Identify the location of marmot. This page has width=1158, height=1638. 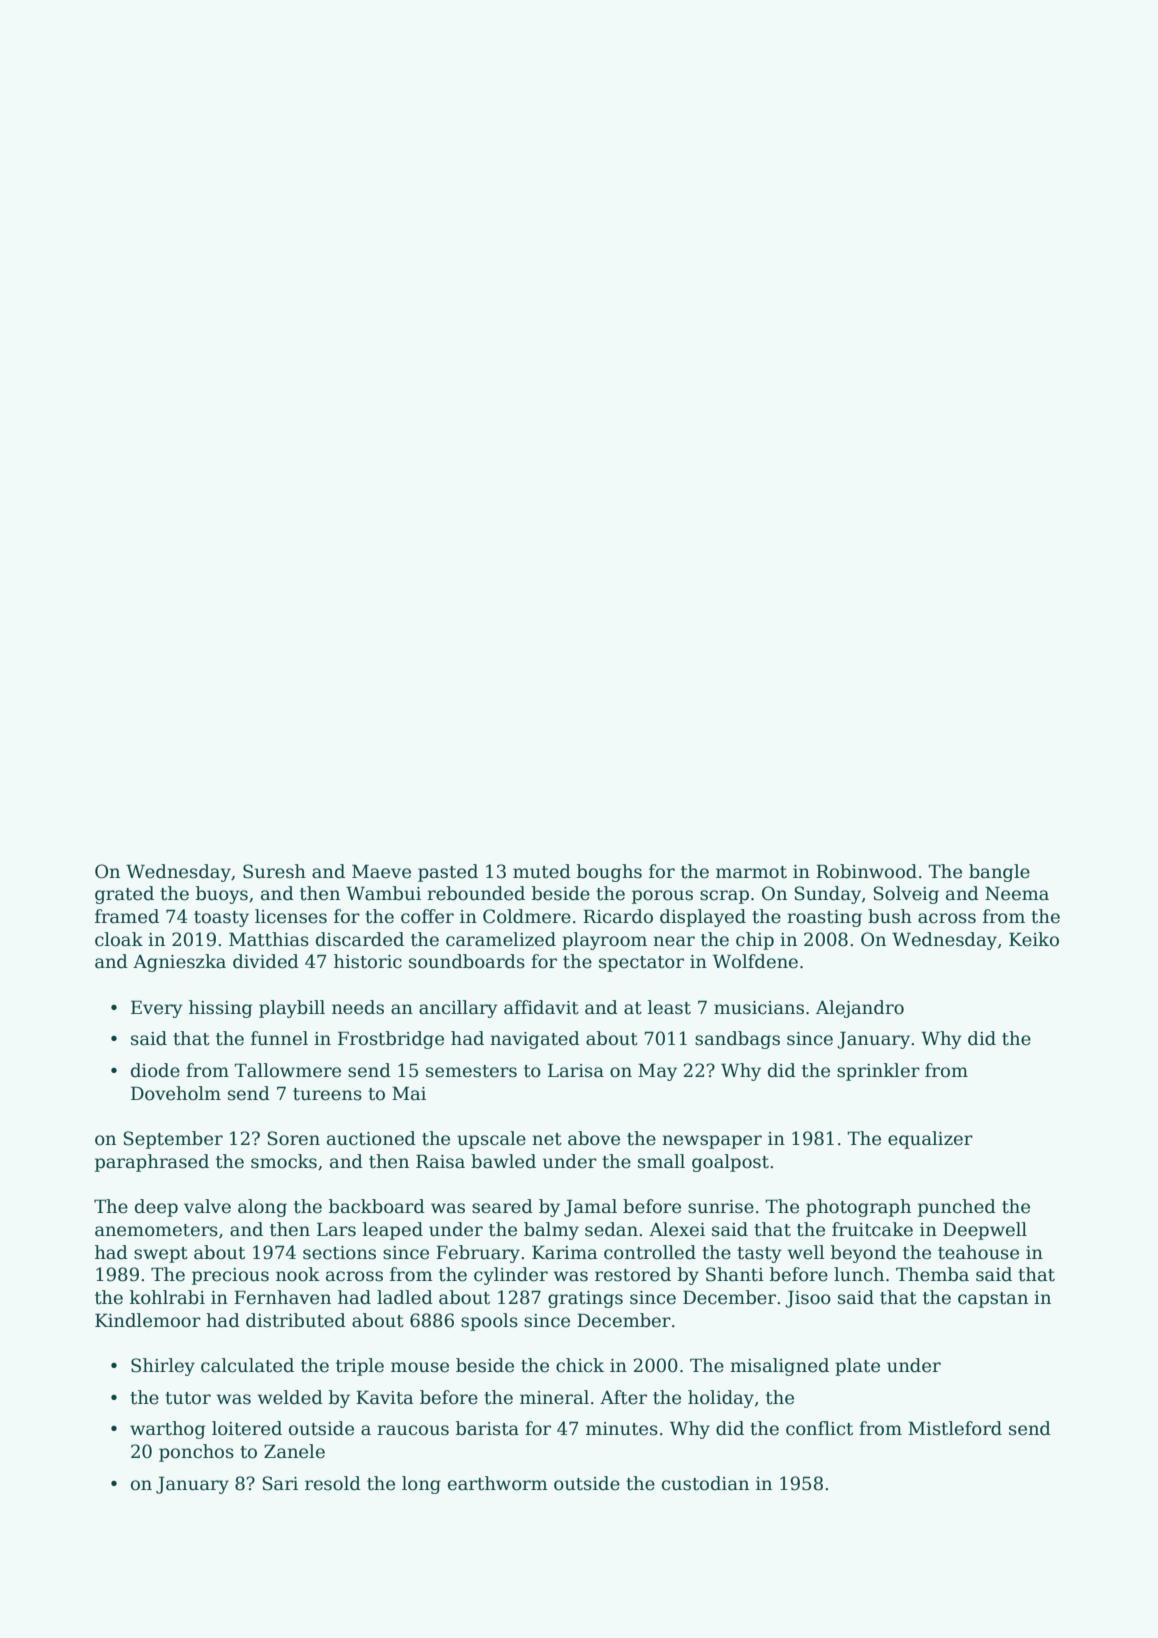
(751, 872).
